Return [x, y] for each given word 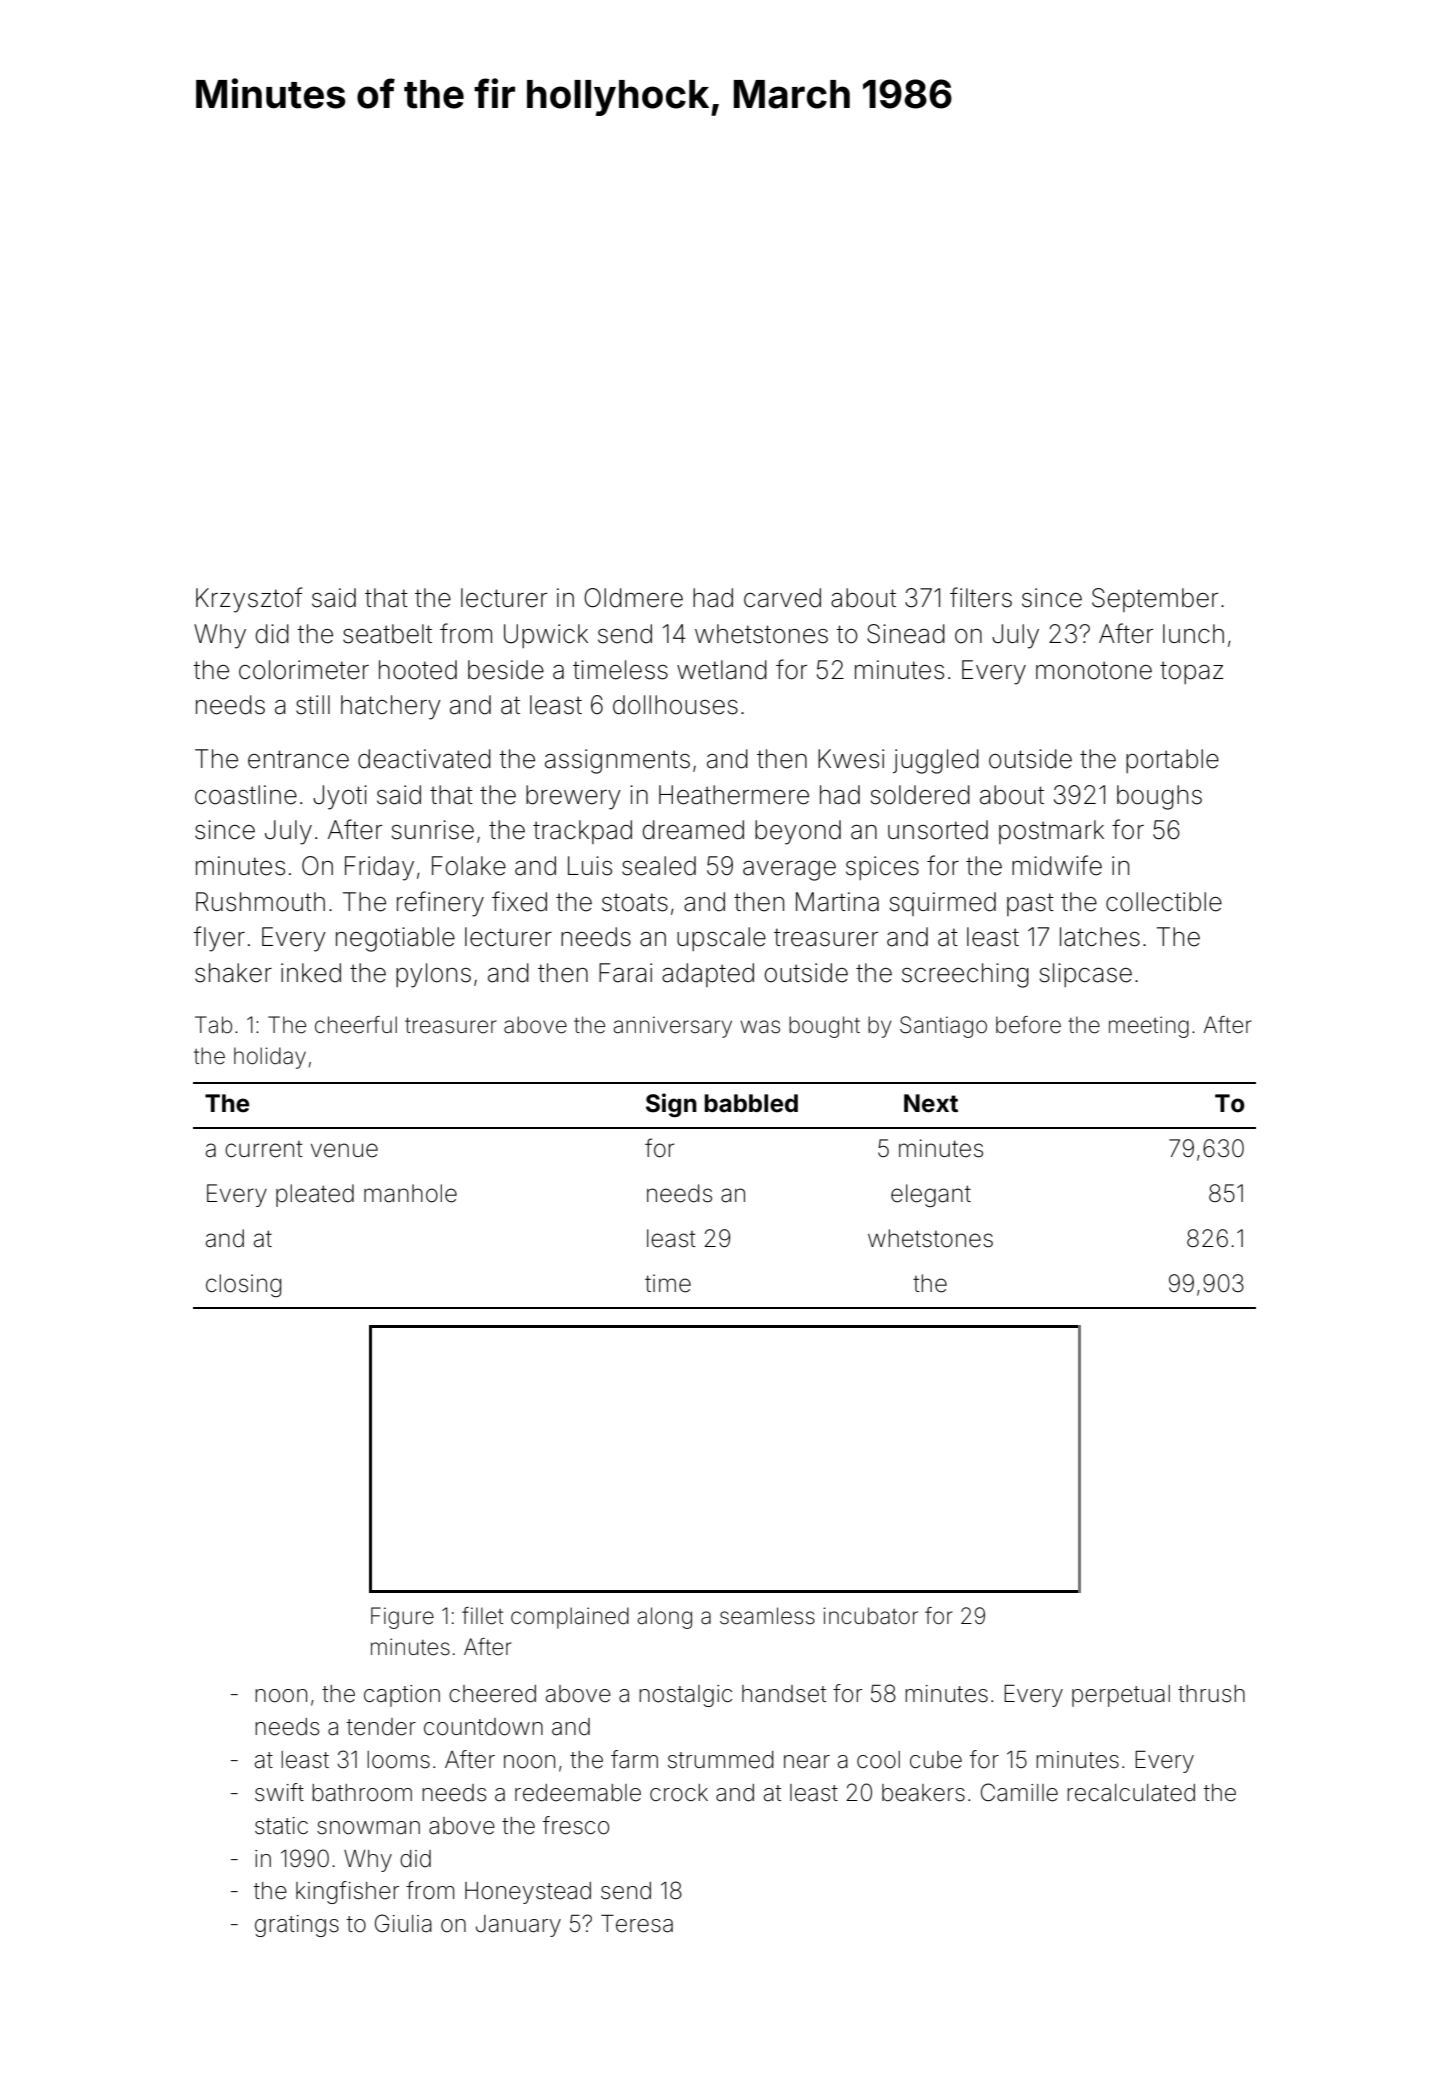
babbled [751, 1103]
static [281, 1826]
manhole [410, 1193]
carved [782, 598]
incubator [870, 1616]
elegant [931, 1195]
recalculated [1131, 1793]
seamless [767, 1616]
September [1155, 600]
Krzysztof [249, 600]
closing [243, 1285]
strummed [721, 1760]
